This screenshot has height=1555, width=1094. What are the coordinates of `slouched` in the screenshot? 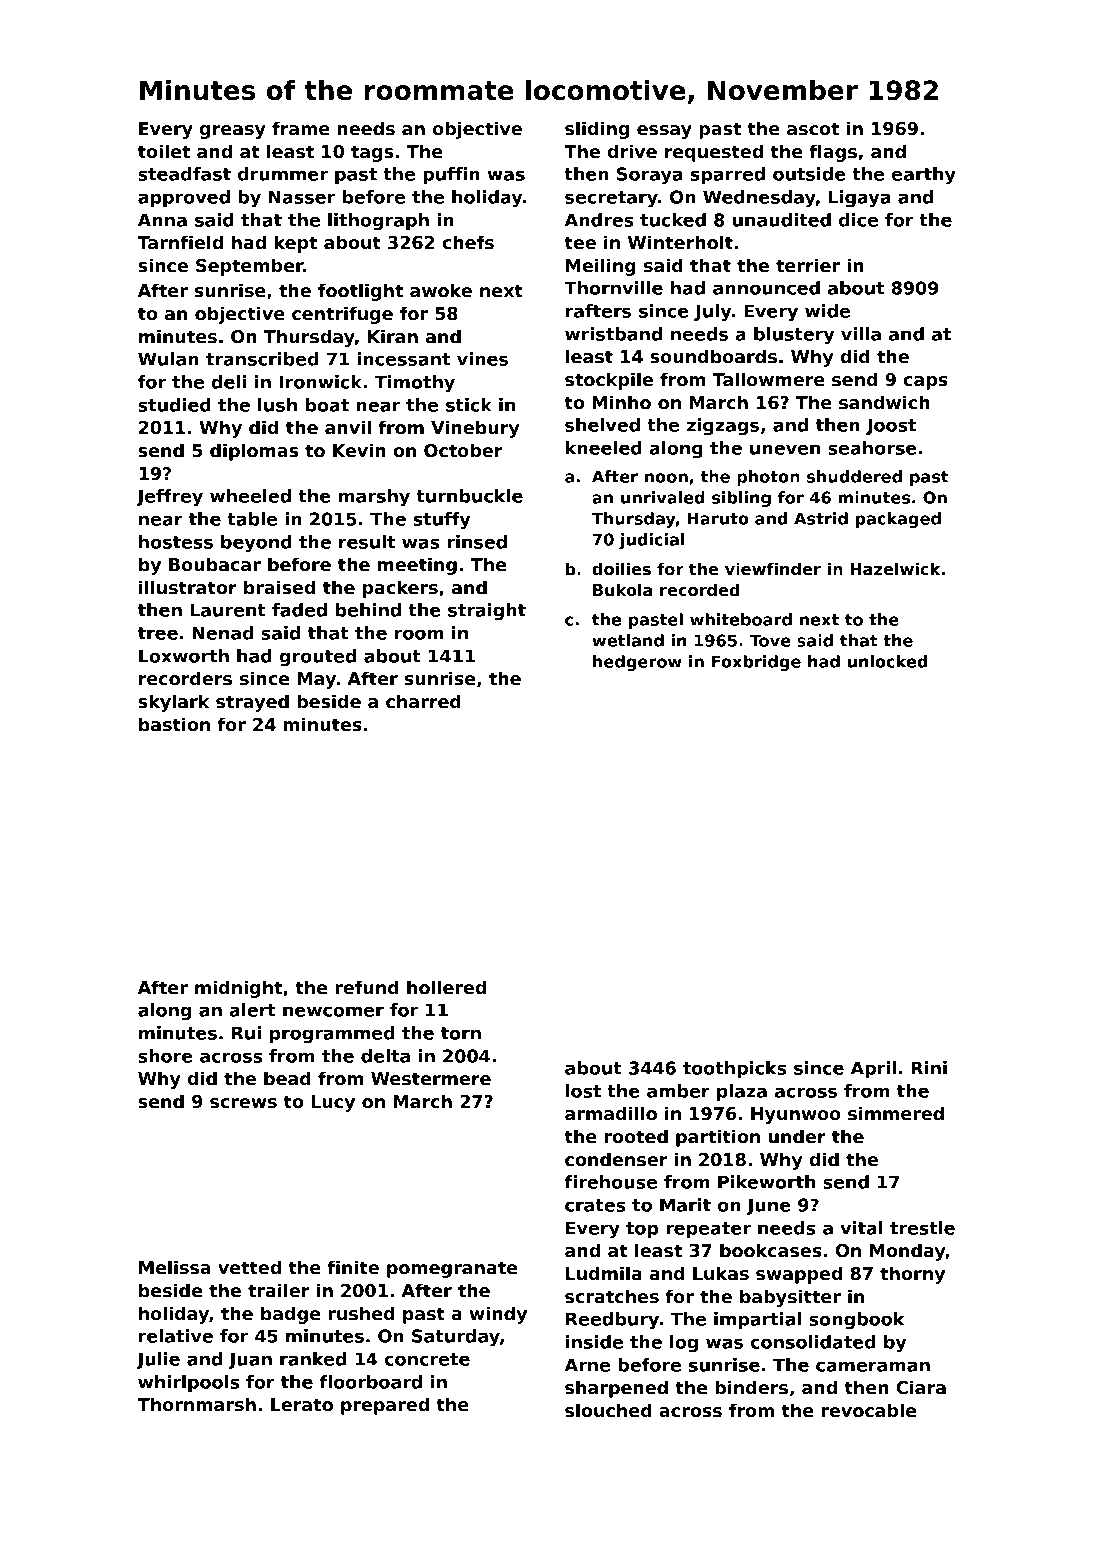 It's located at (608, 1410).
